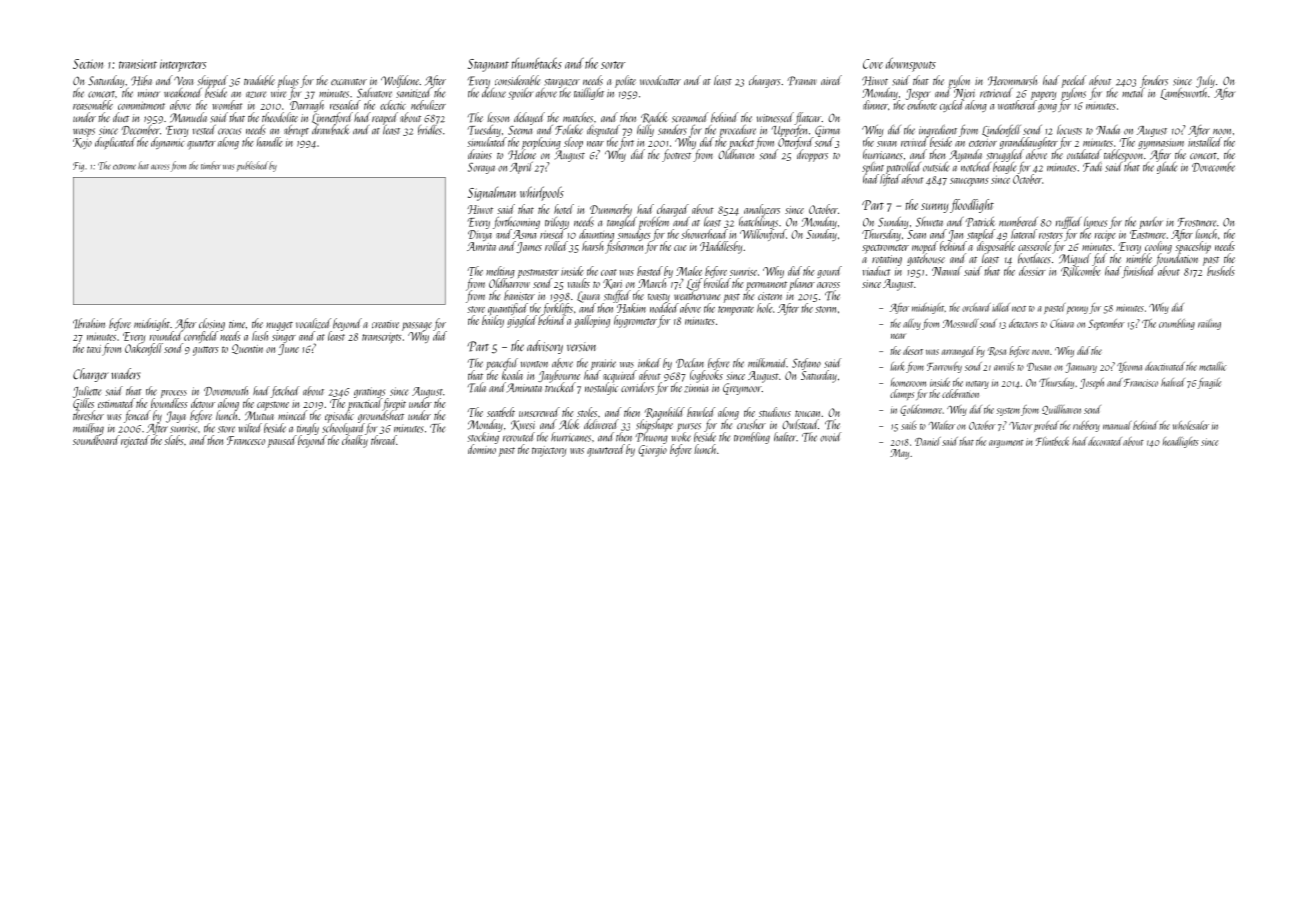 The height and width of the page is (924, 1308). Describe the element at coordinates (947, 271) in the page. I see `Nawal` at that location.
